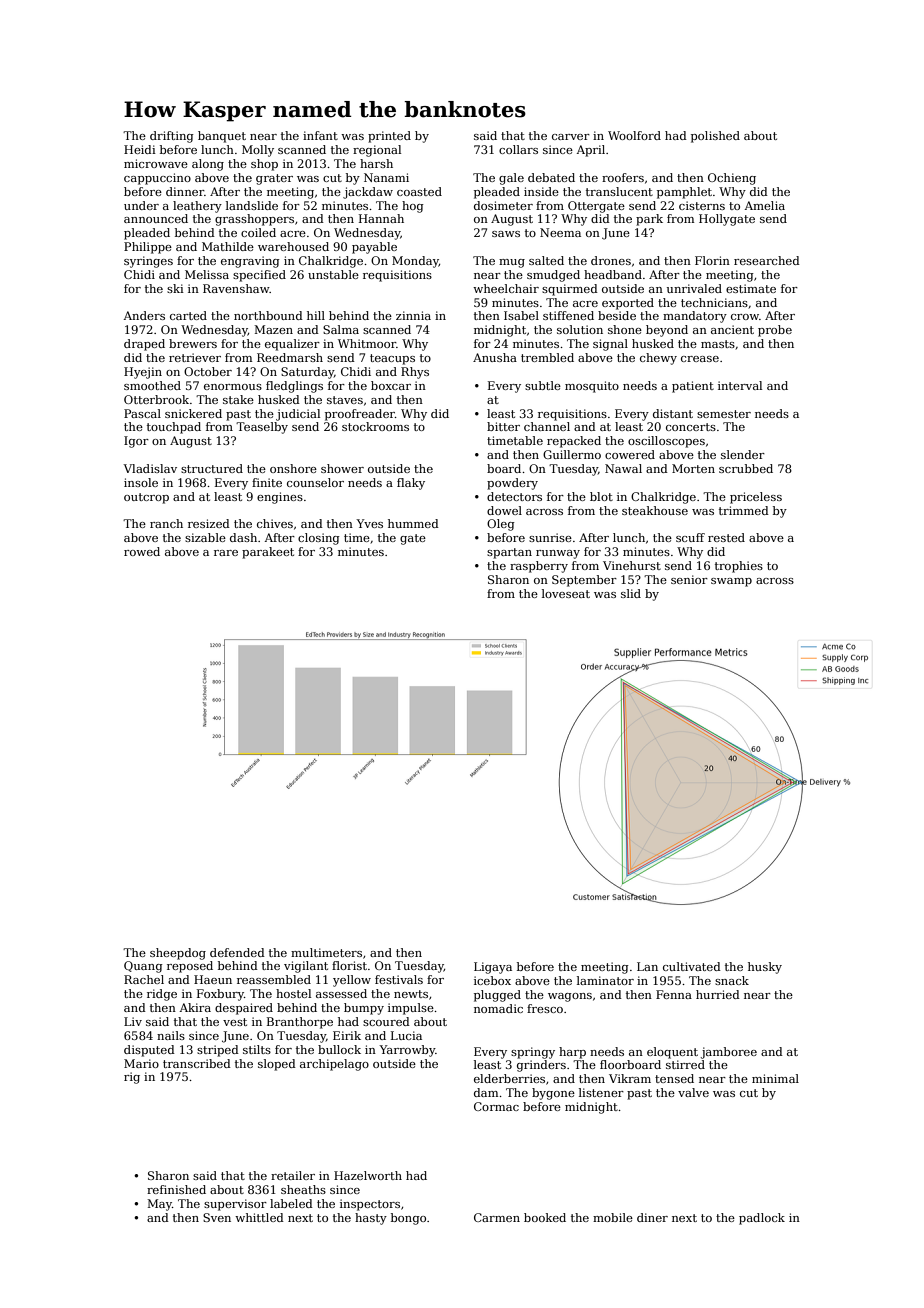 Image resolution: width=924 pixels, height=1308 pixels. What do you see at coordinates (495, 357) in the document?
I see `Anusha` at bounding box center [495, 357].
